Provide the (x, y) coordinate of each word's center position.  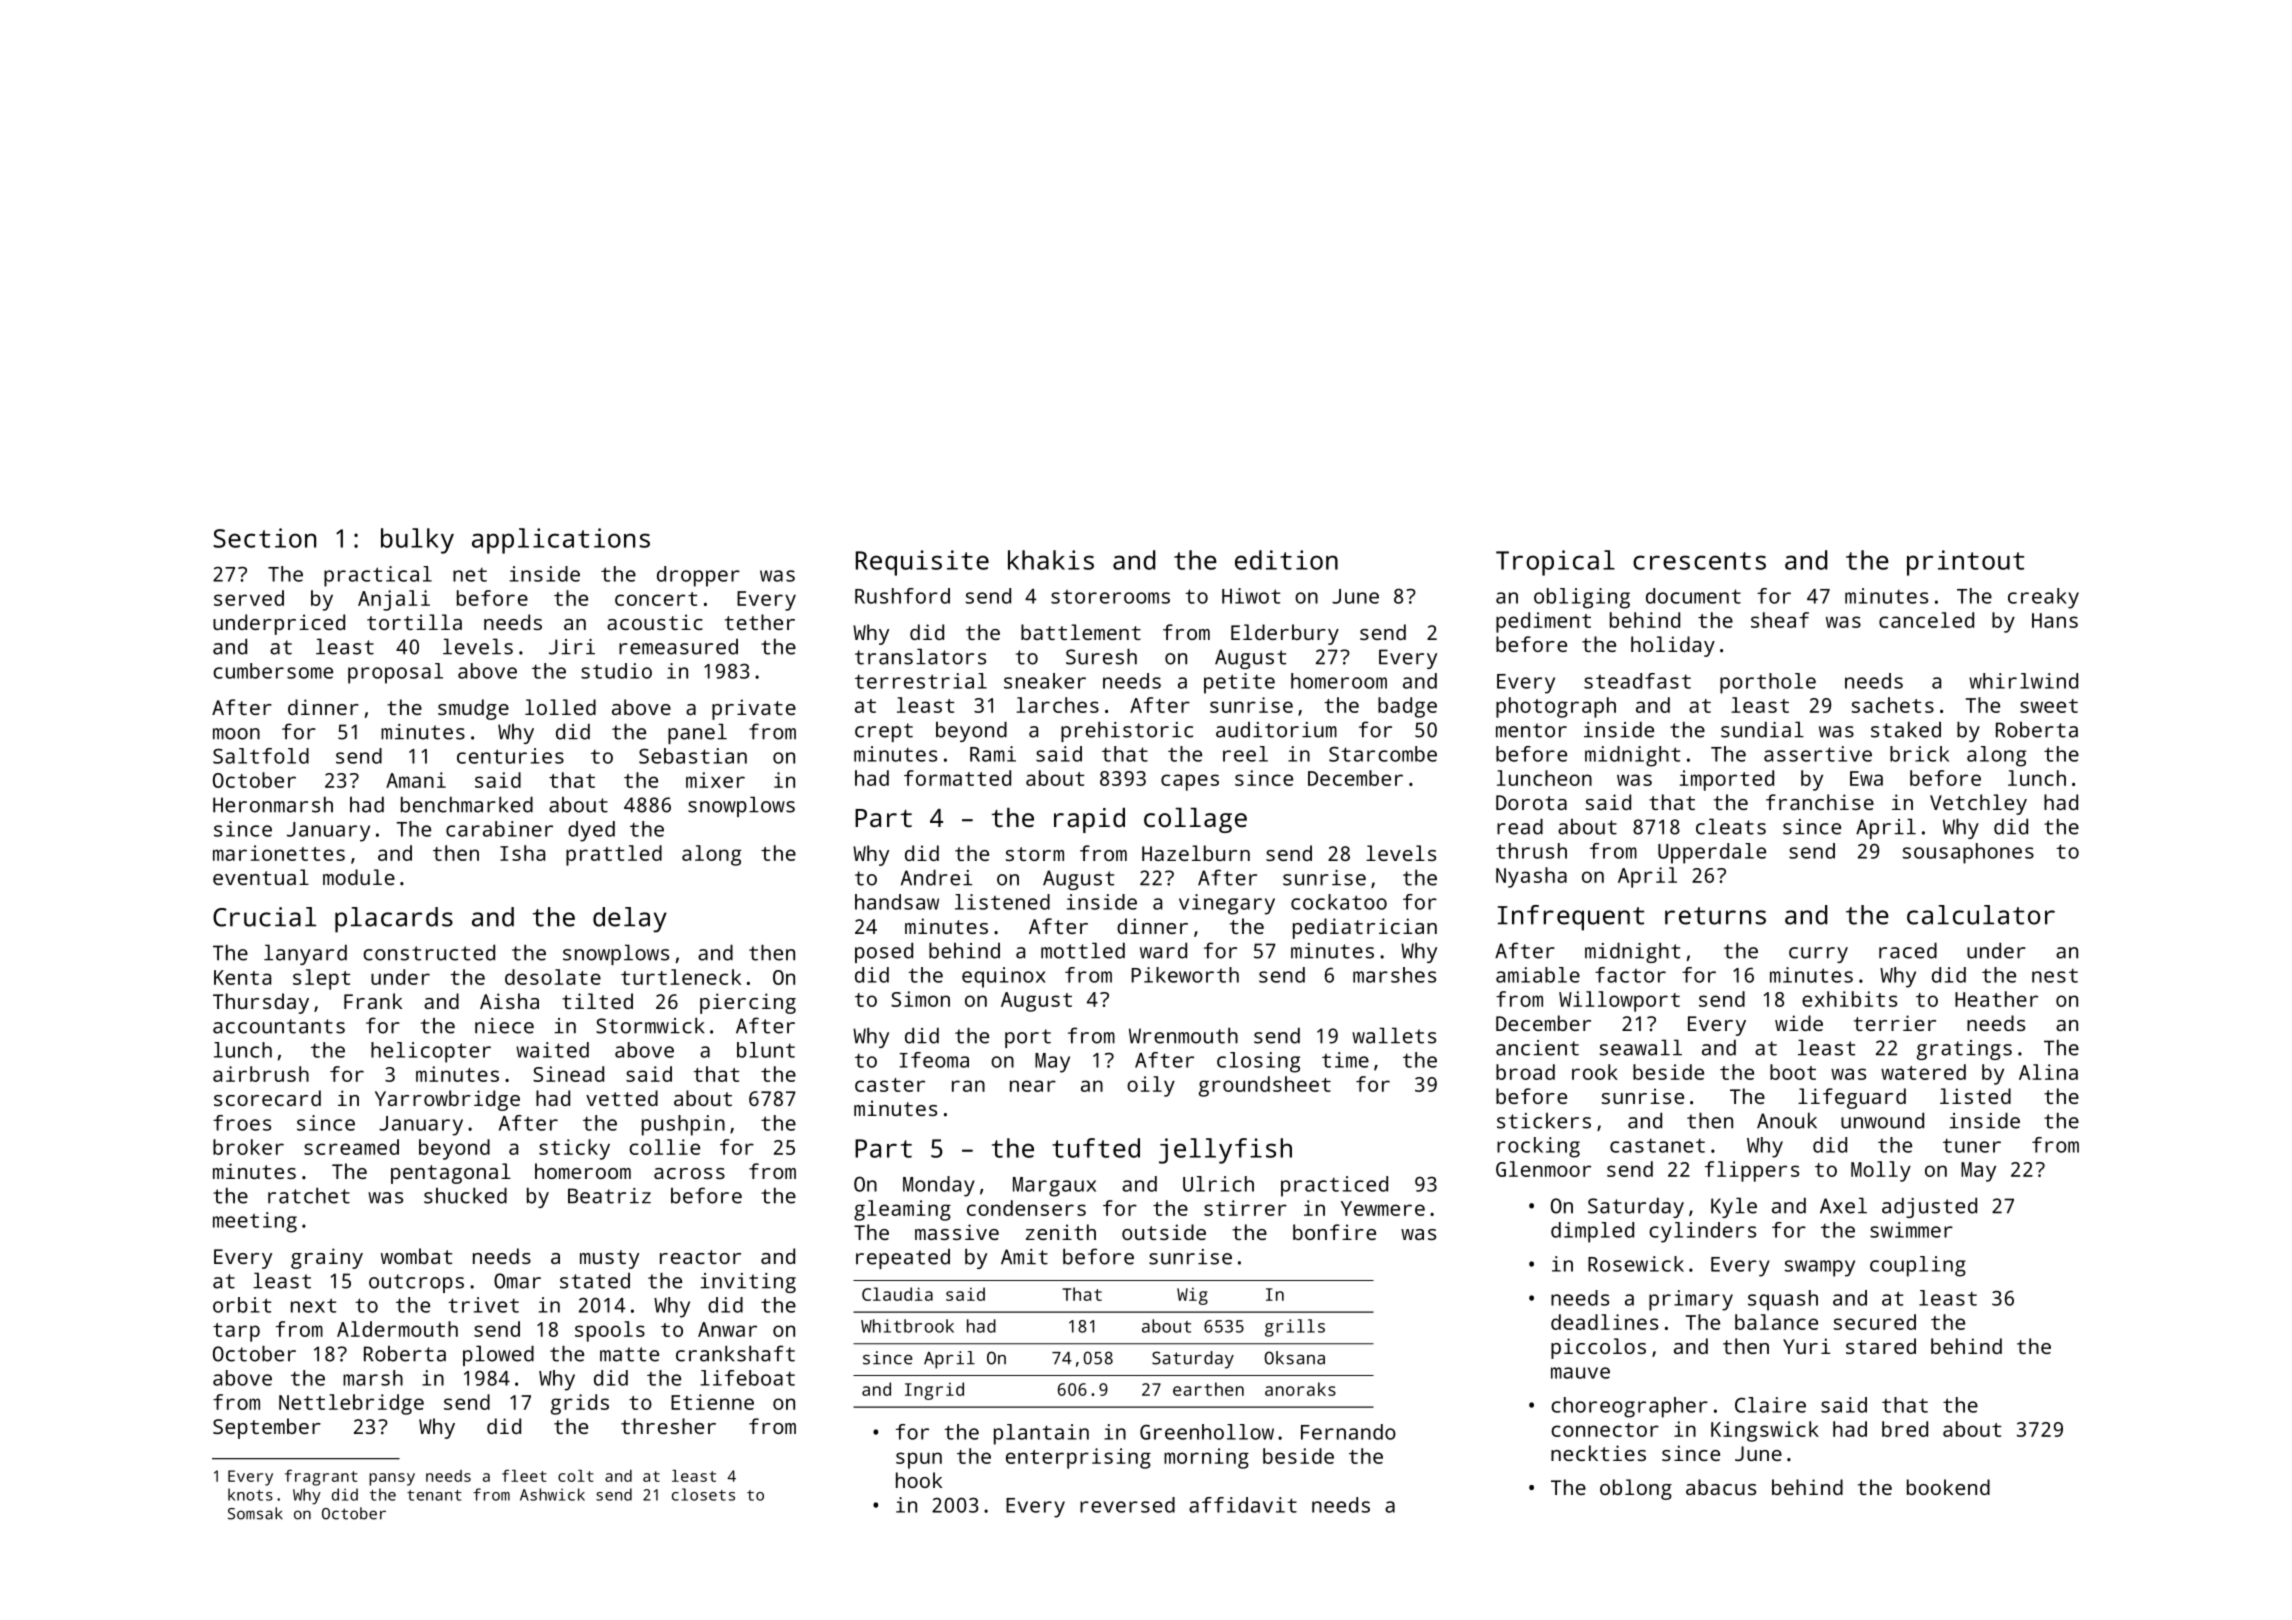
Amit (1024, 1257)
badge (1407, 707)
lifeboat (747, 1378)
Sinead (568, 1074)
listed (1975, 1096)
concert (656, 599)
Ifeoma (934, 1060)
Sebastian (693, 756)
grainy (327, 1258)
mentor (1531, 730)
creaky (2043, 598)
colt (576, 1476)
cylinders (1702, 1232)
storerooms (1110, 597)
